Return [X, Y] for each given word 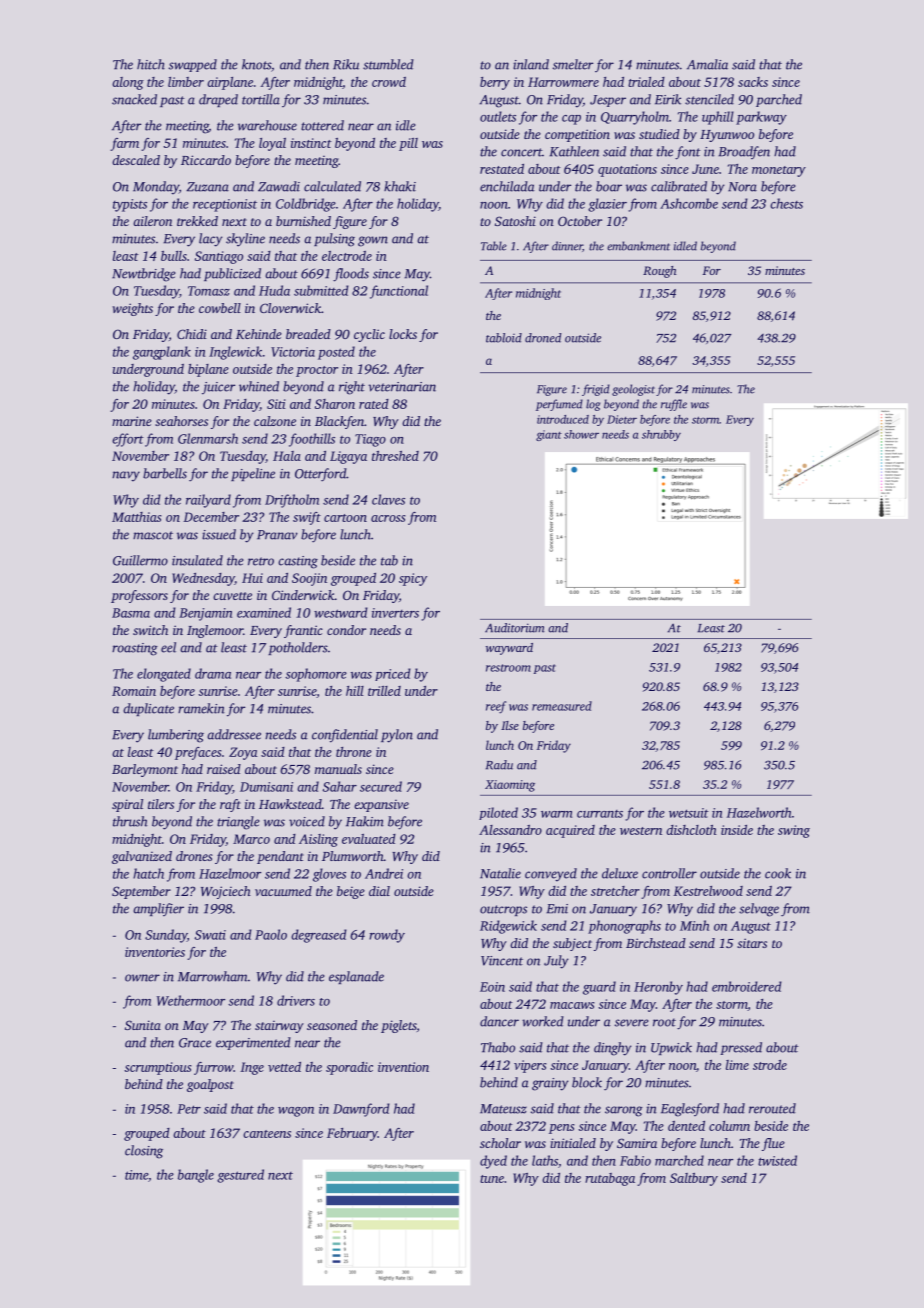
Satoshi [515, 221]
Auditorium [514, 628]
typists [130, 205]
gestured [240, 1176]
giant [549, 435]
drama [213, 673]
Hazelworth [759, 812]
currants [600, 814]
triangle [238, 823]
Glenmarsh [208, 438]
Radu [499, 765]
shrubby [661, 435]
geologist [633, 390]
